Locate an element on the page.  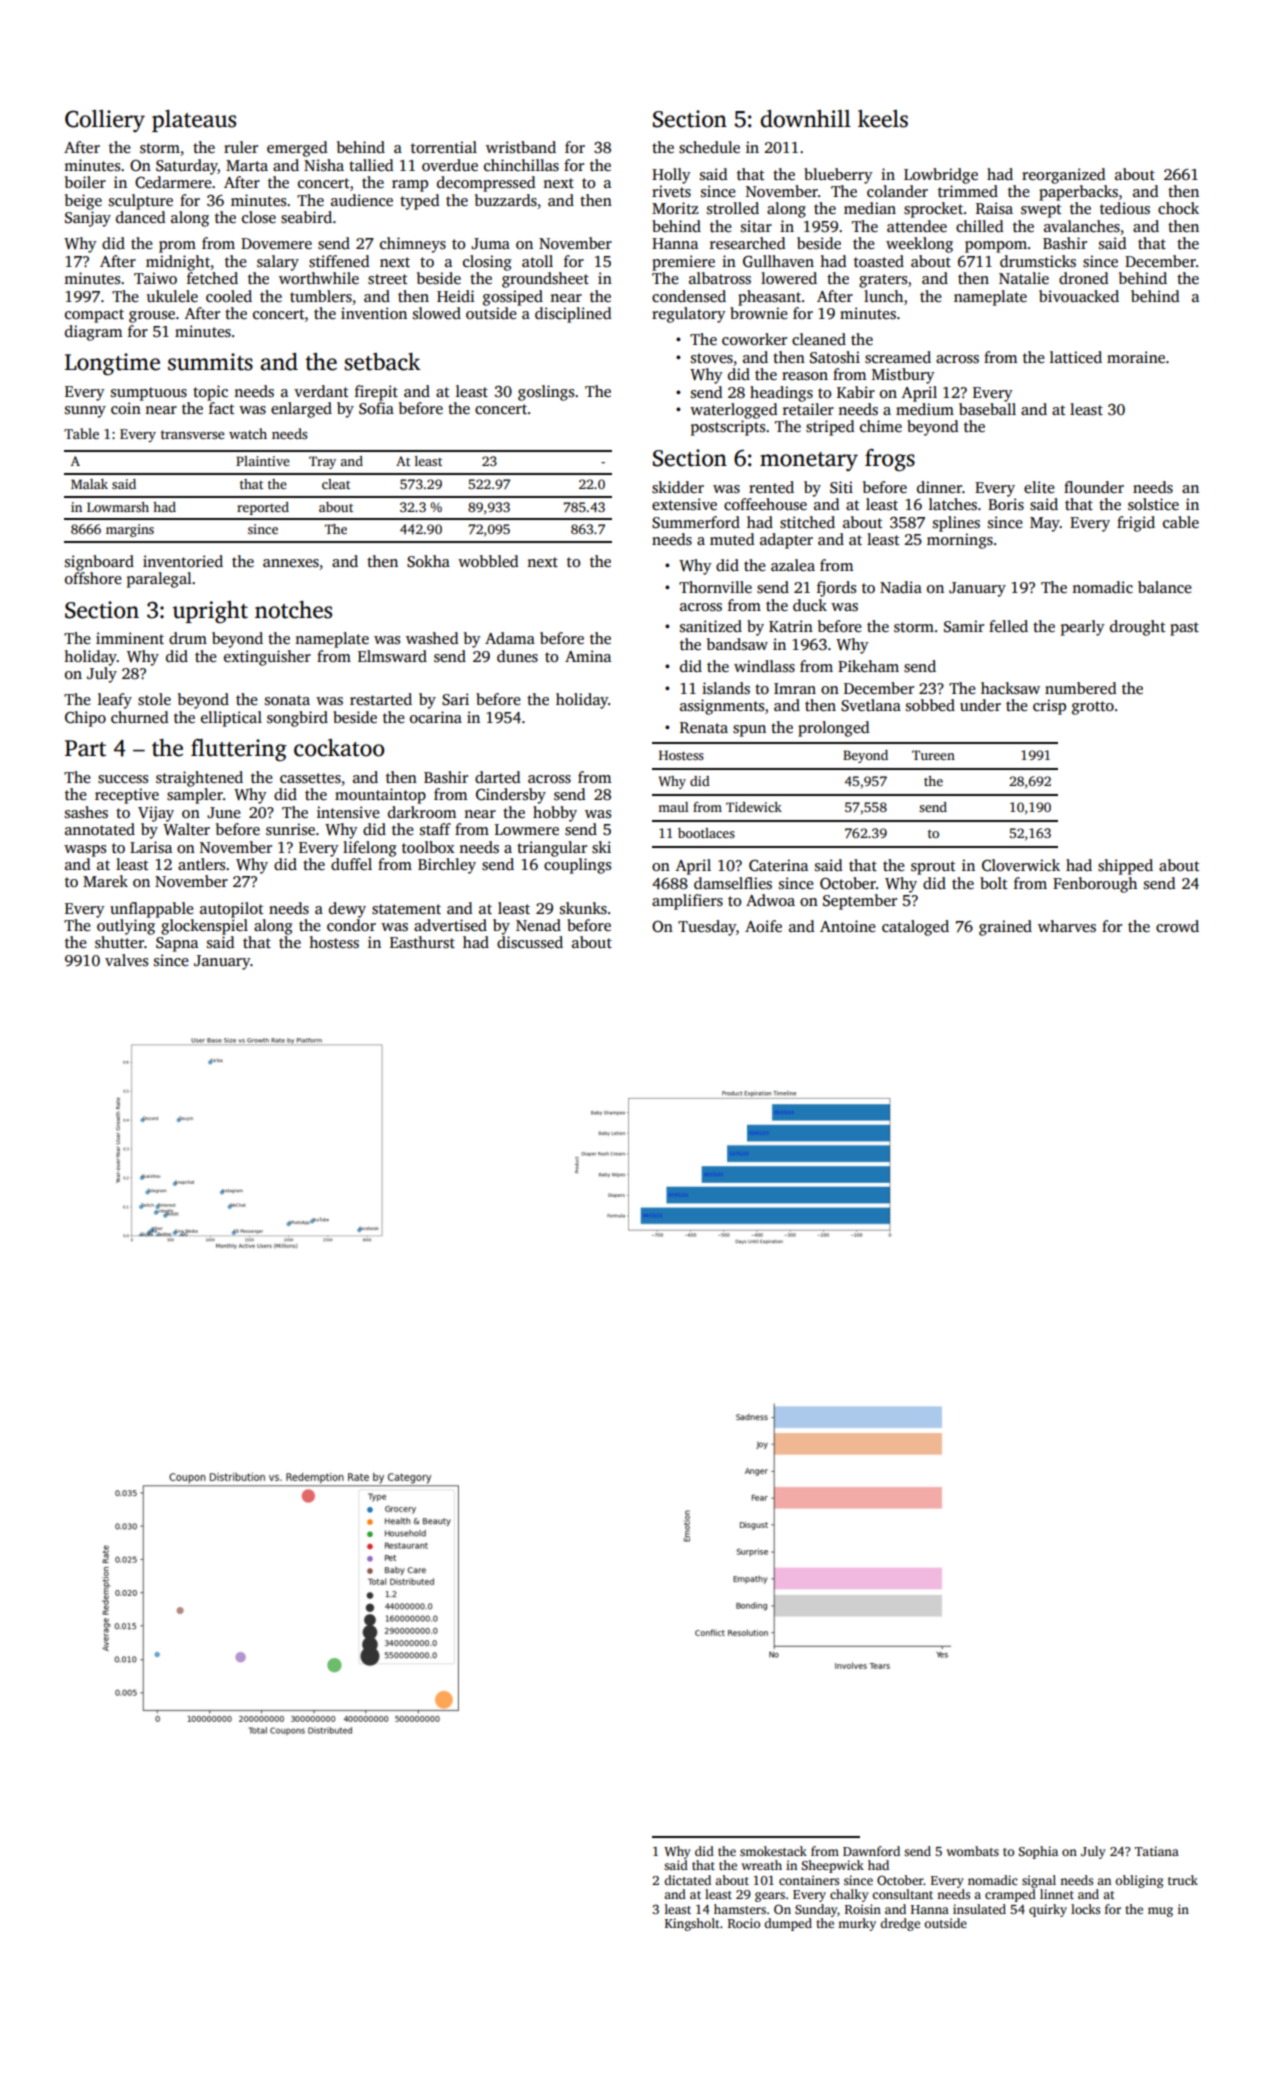
Sapna is located at coordinates (177, 944).
